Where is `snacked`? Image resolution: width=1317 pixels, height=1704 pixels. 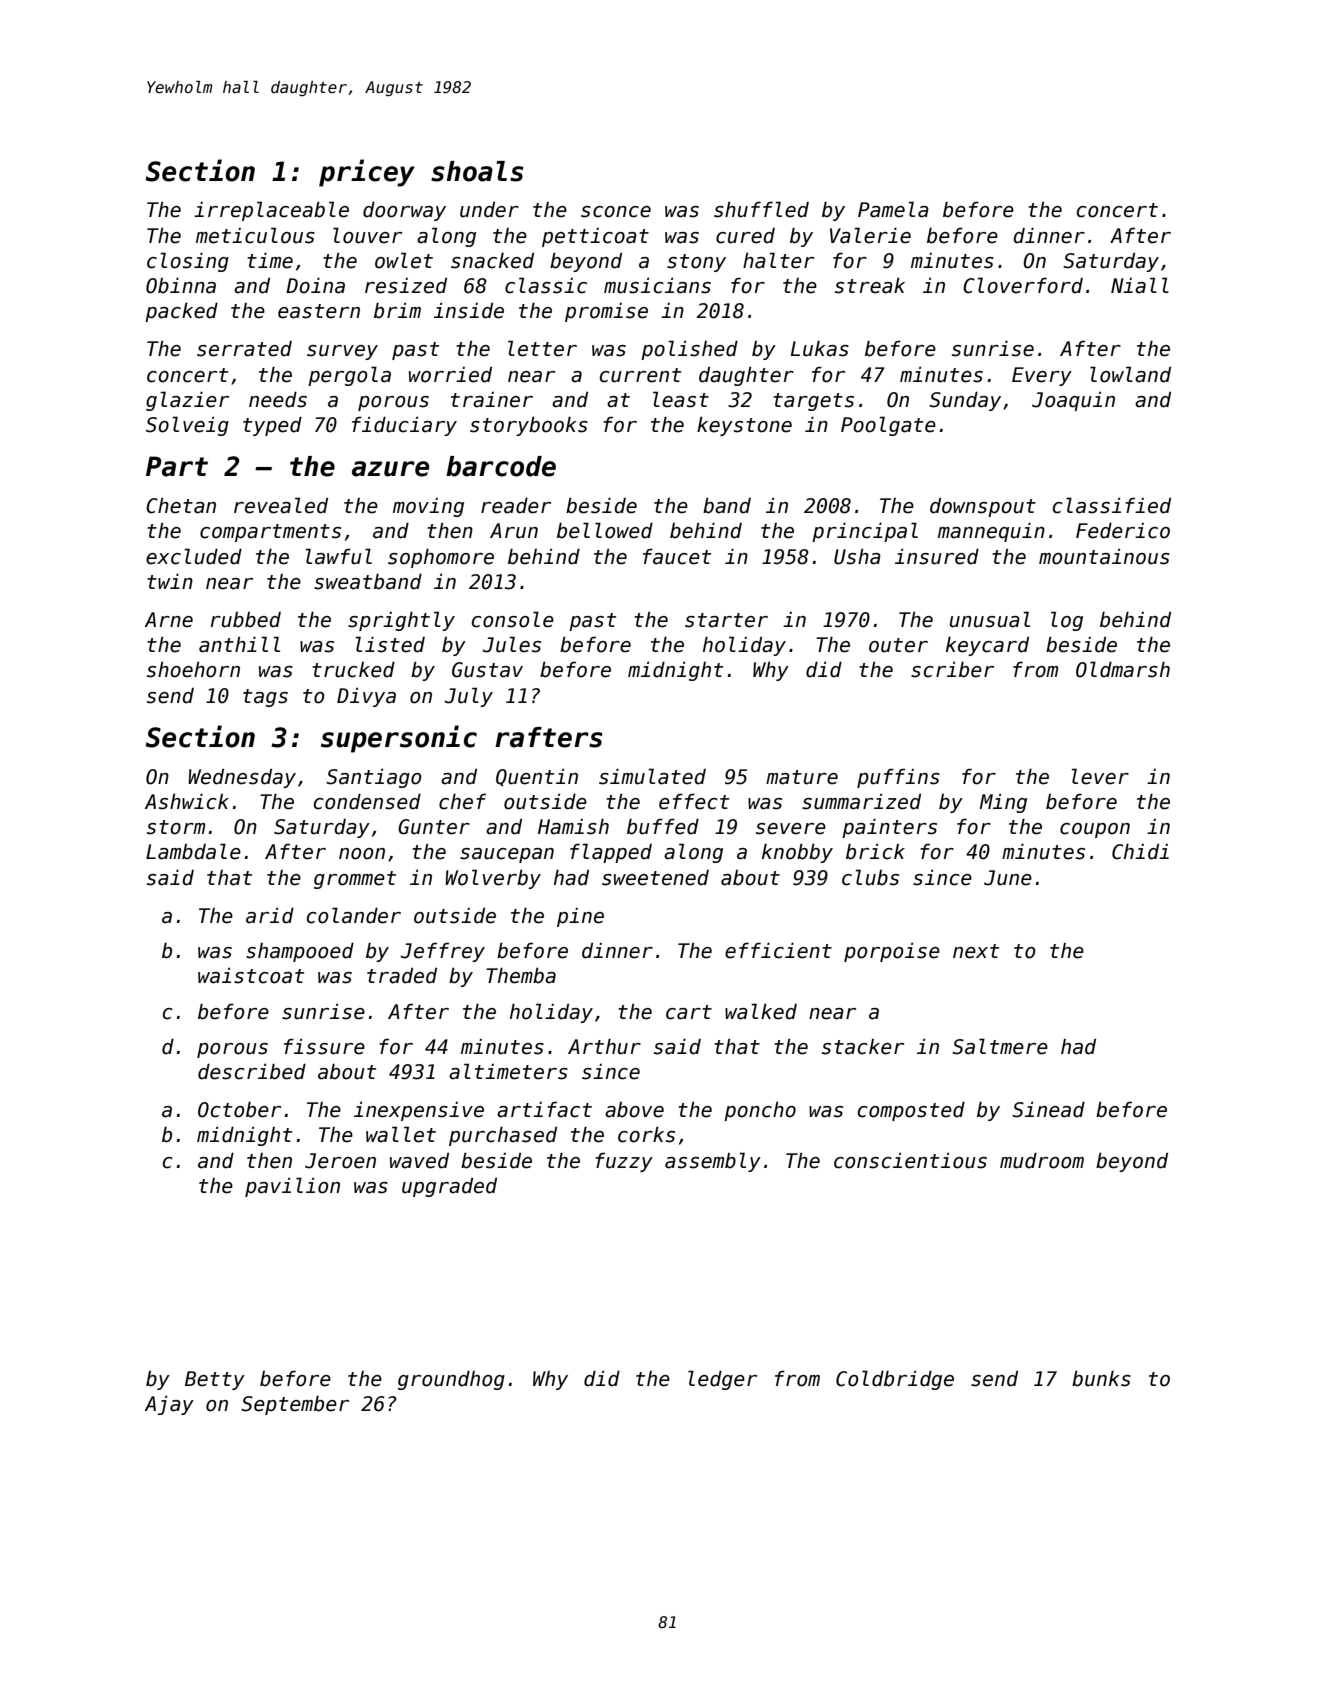 snacked is located at coordinates (492, 260).
